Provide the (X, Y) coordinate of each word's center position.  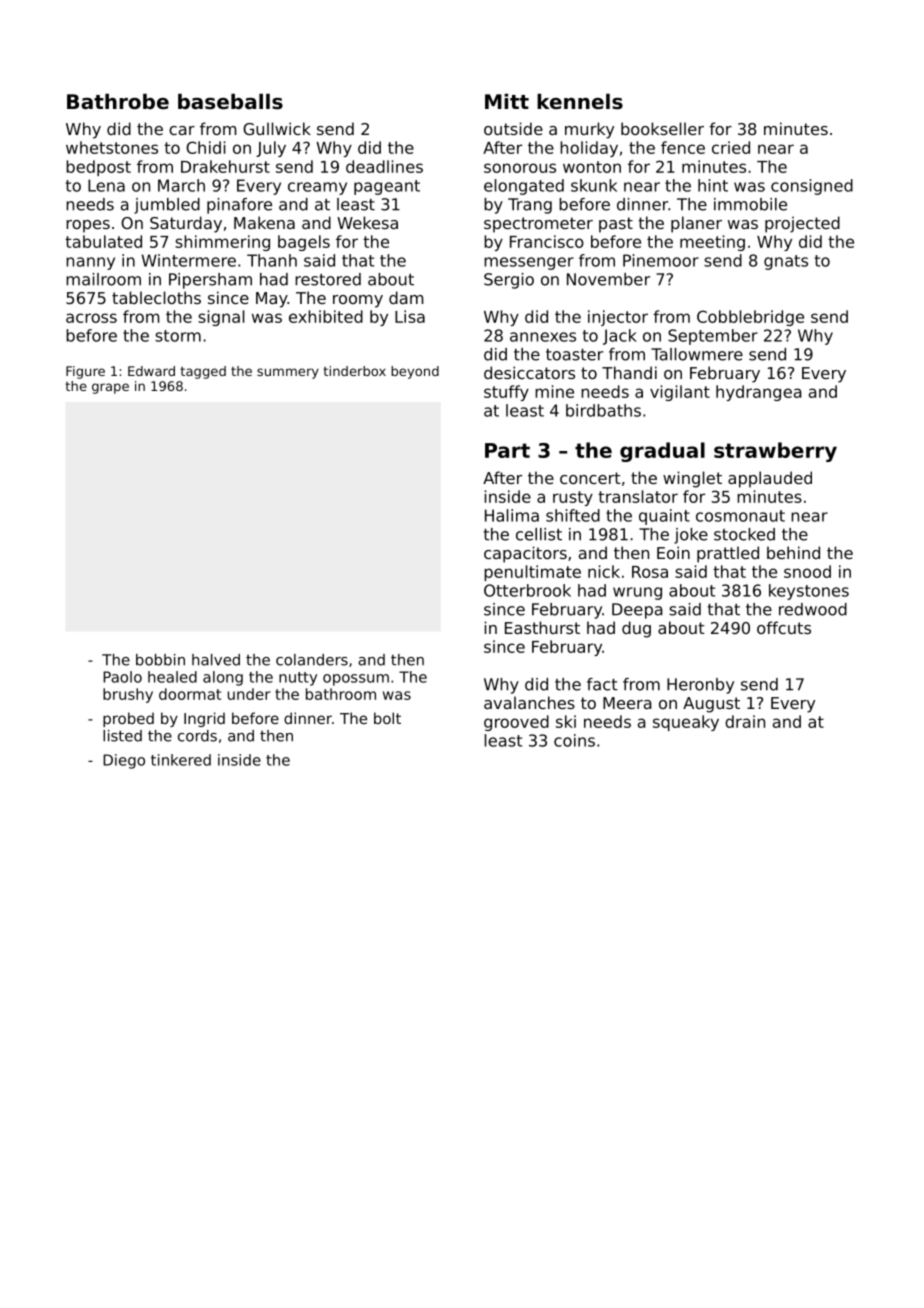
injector (618, 318)
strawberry (775, 452)
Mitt (507, 101)
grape (110, 388)
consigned (812, 187)
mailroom (103, 279)
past (616, 225)
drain (745, 721)
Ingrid (204, 719)
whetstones (112, 147)
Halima (512, 515)
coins (574, 740)
